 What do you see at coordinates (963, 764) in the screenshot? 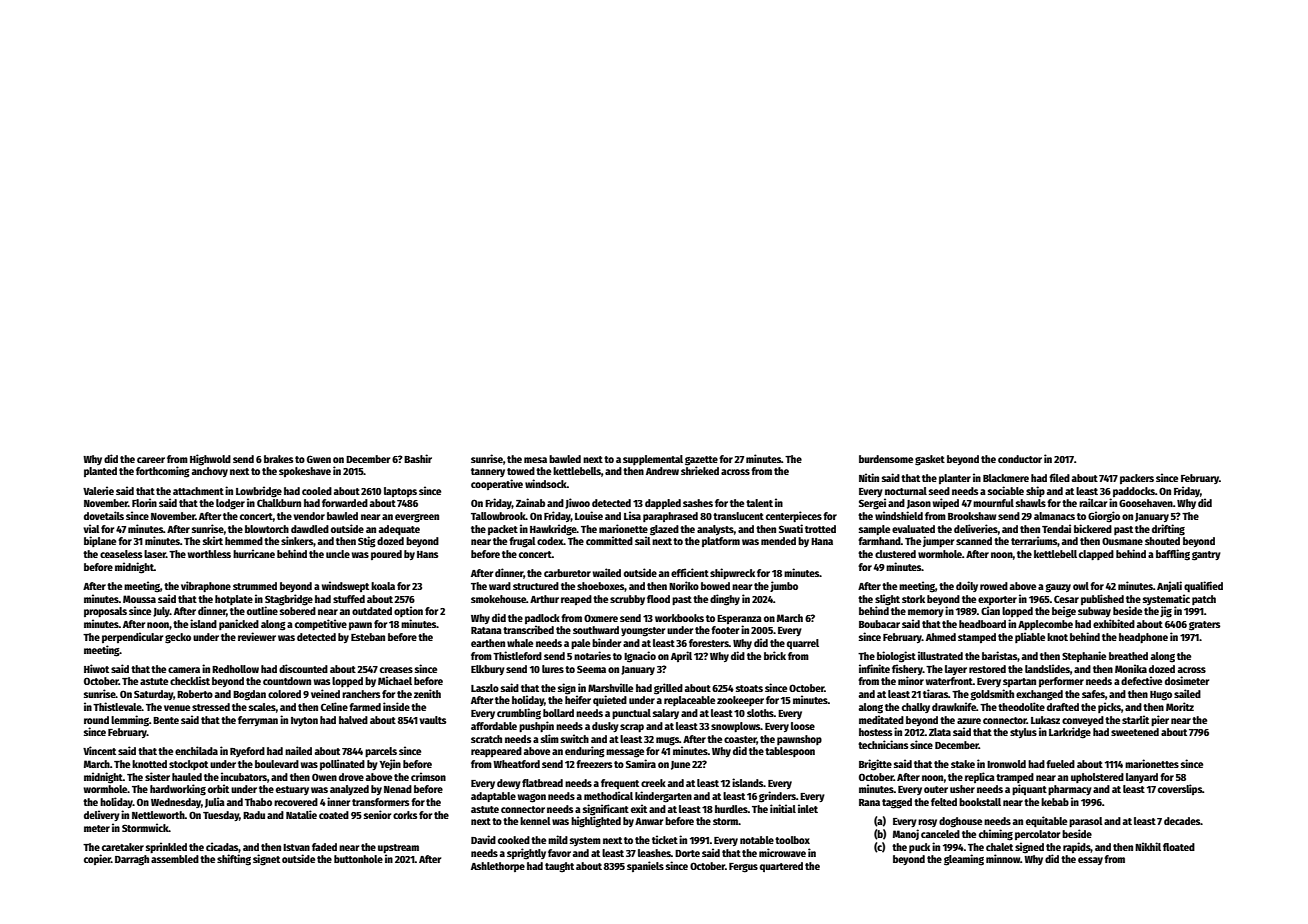
I see `stake` at bounding box center [963, 764].
